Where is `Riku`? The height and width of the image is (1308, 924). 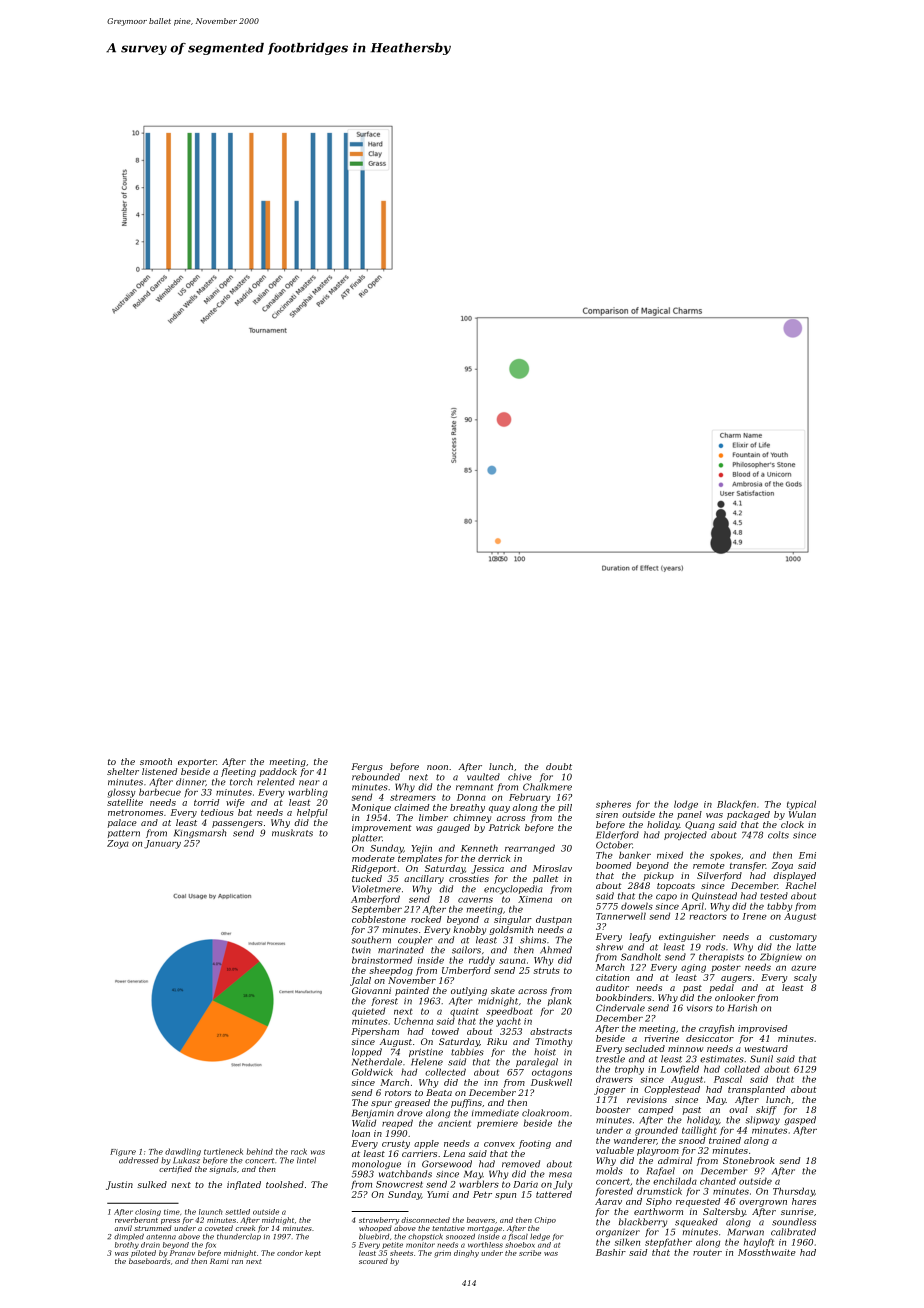
Riku is located at coordinates (497, 1041).
